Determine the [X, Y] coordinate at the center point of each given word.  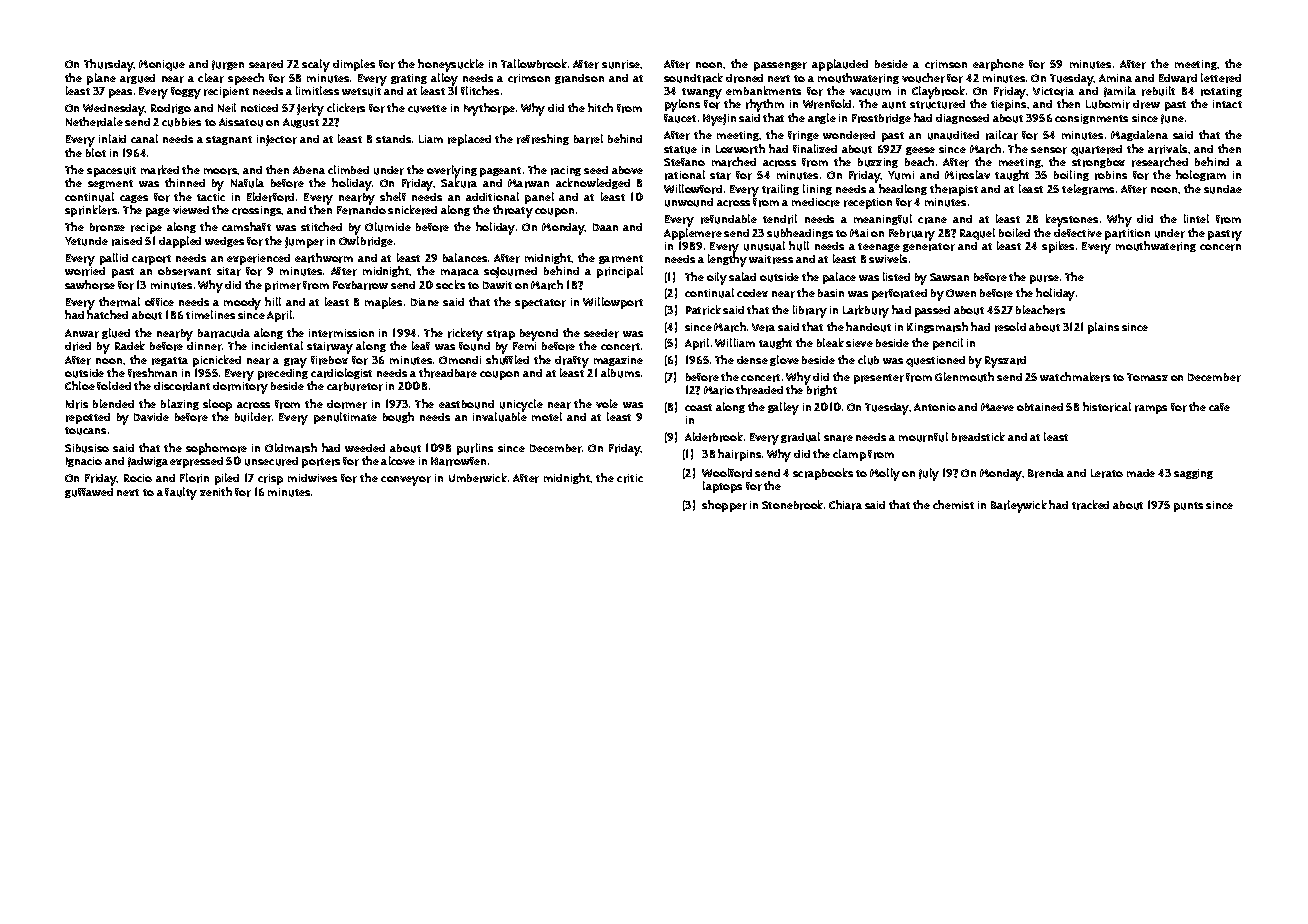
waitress [771, 259]
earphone [998, 65]
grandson [579, 79]
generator [929, 247]
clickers [346, 108]
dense [752, 360]
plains [1103, 328]
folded [114, 385]
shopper [724, 506]
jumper [304, 242]
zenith [216, 491]
